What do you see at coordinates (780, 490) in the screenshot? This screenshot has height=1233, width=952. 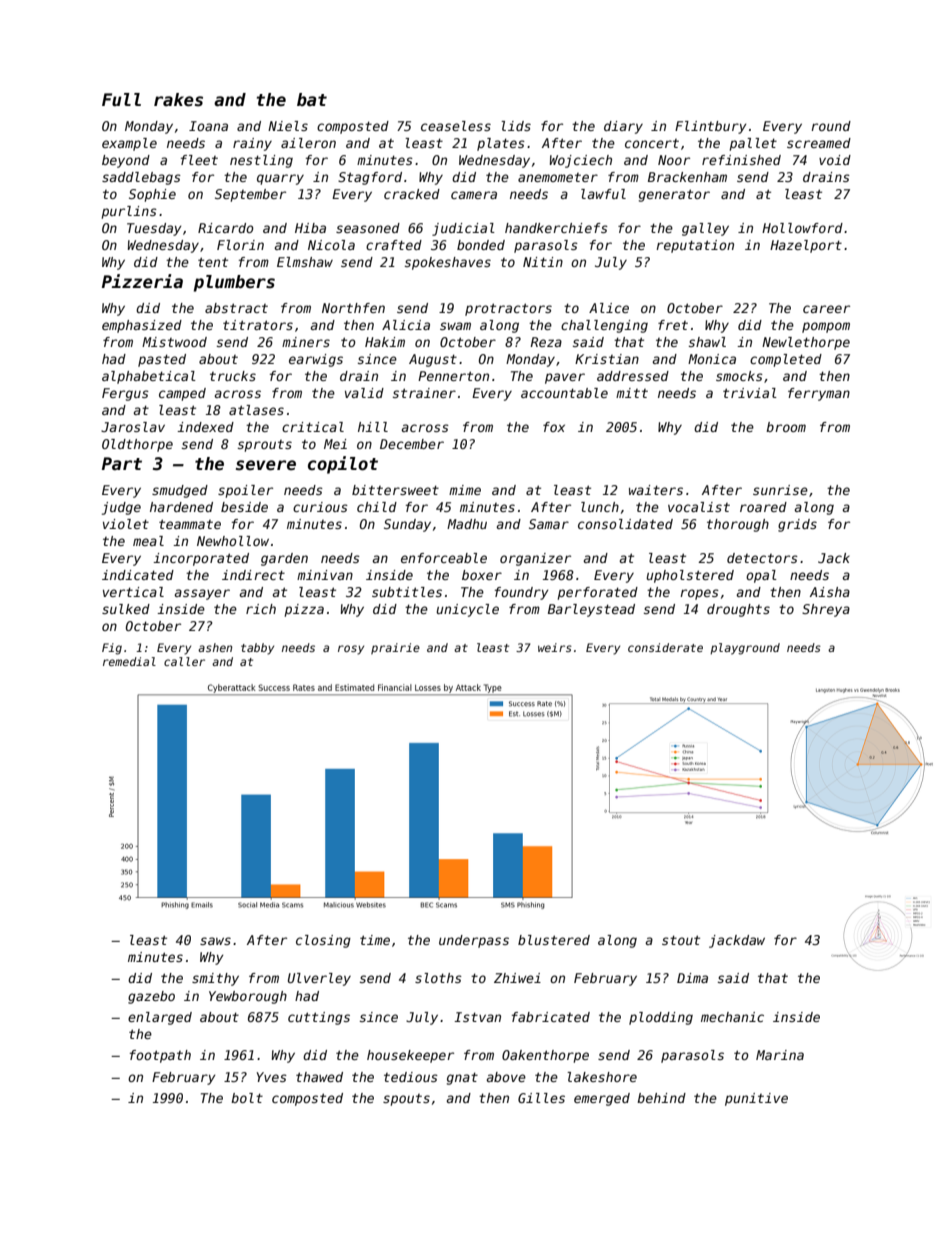 I see `sunrise` at bounding box center [780, 490].
